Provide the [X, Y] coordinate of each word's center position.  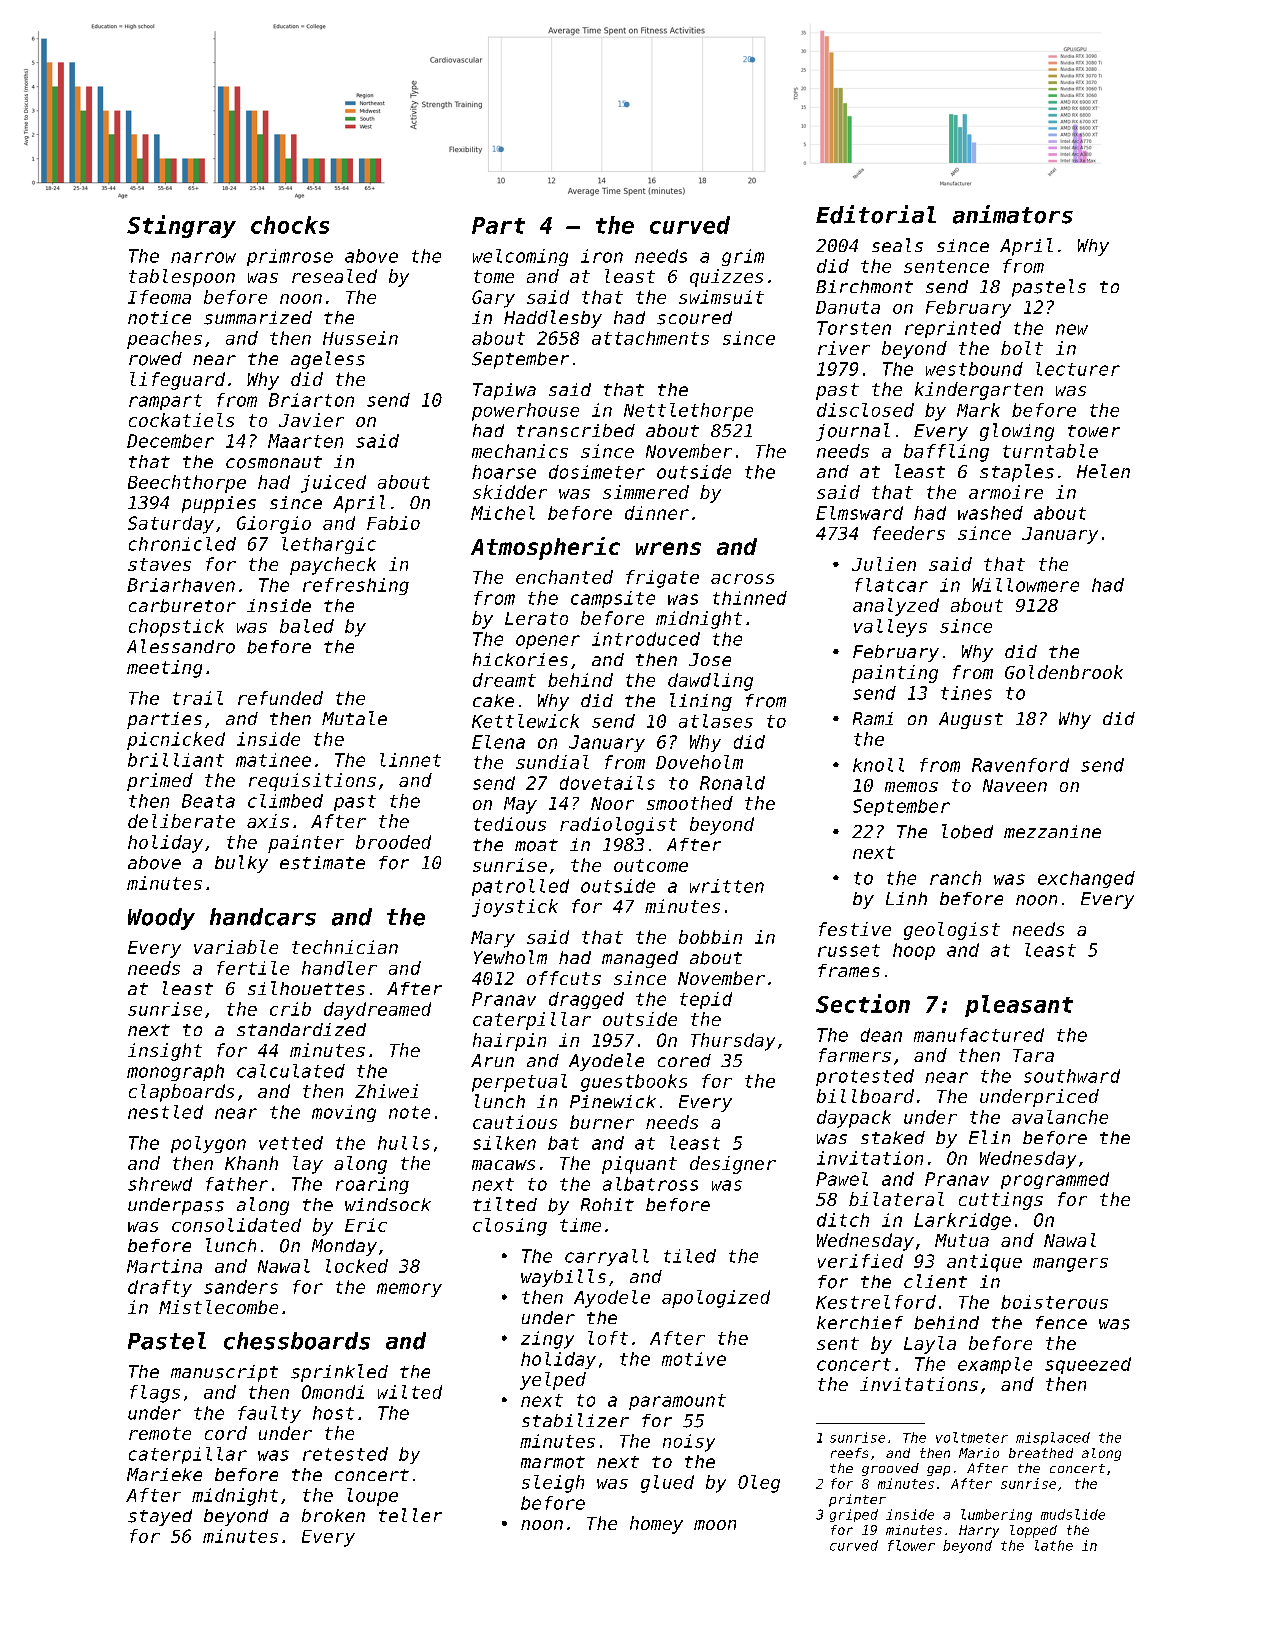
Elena [498, 742]
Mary [493, 939]
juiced [333, 484]
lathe [1054, 1545]
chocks [290, 225]
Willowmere [1025, 585]
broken [333, 1515]
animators [1013, 214]
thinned [750, 598]
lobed [967, 831]
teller [410, 1515]
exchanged [1086, 879]
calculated [291, 1071]
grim [743, 257]
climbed [285, 801]
